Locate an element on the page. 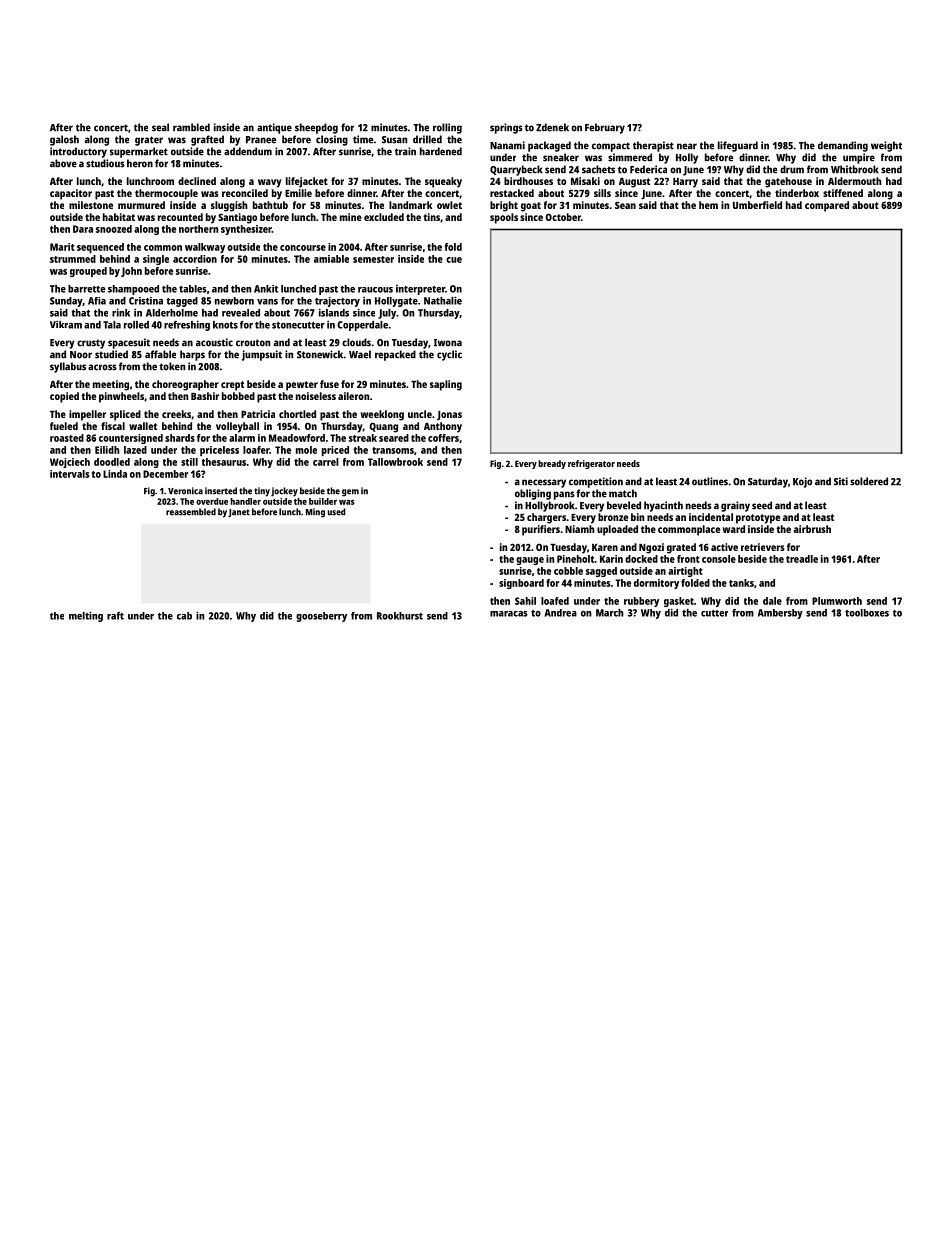 The height and width of the image is (1233, 952). Jonas is located at coordinates (449, 415).
